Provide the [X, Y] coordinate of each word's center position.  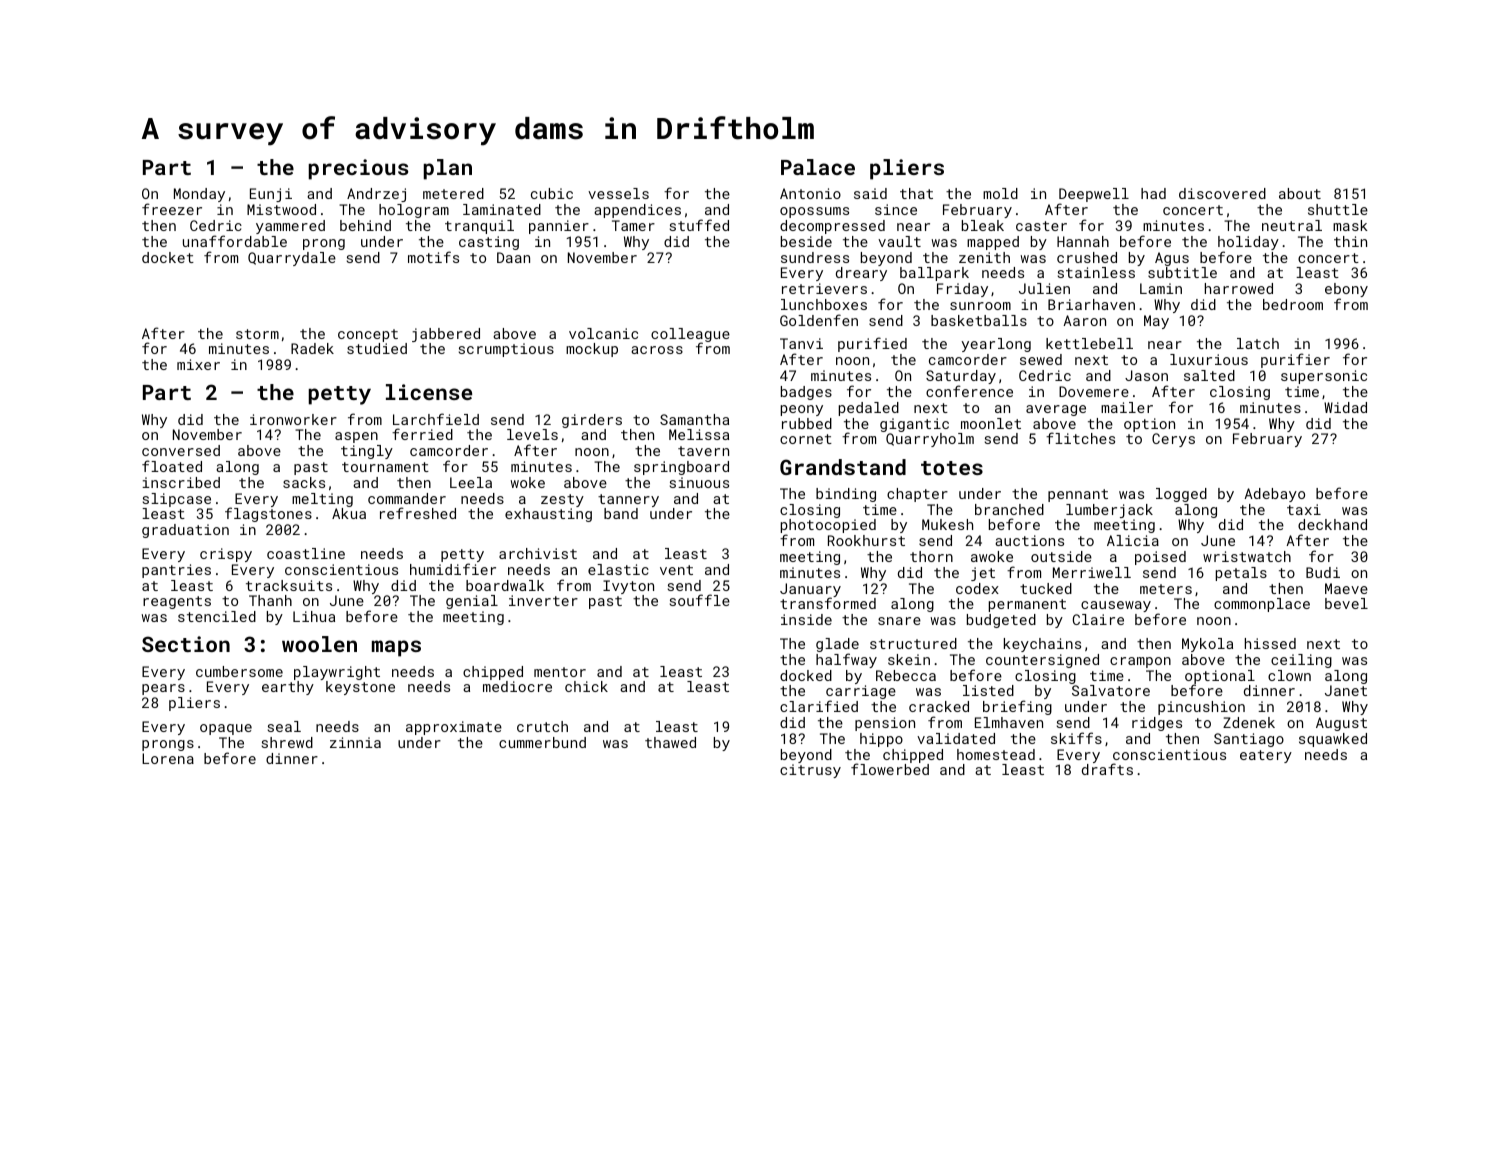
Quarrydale [292, 259]
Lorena [168, 758]
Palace [818, 167]
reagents [177, 602]
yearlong [996, 345]
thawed [670, 742]
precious [358, 169]
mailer [1127, 407]
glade [837, 645]
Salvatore [1111, 690]
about [1300, 193]
